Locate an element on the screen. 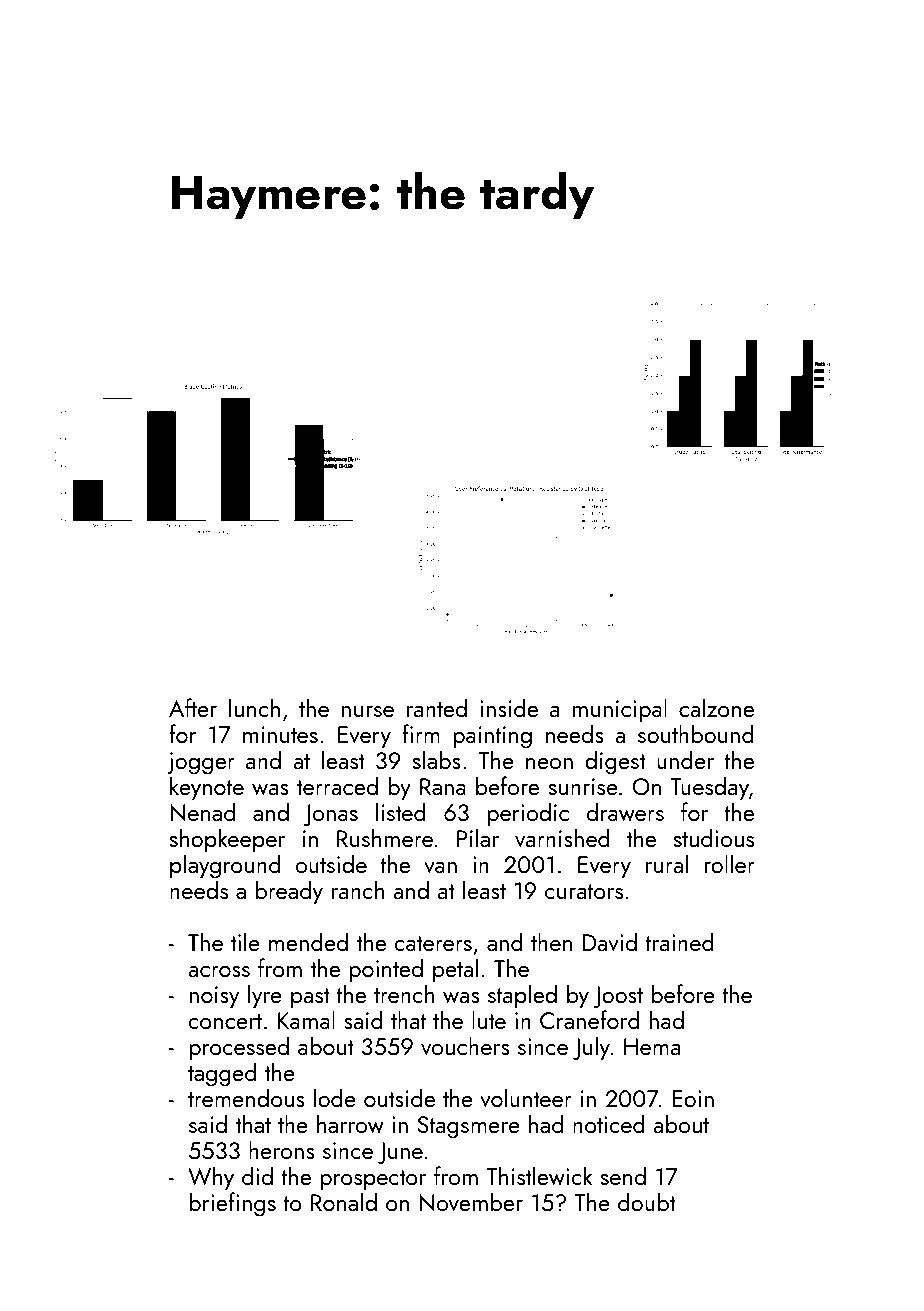  lode is located at coordinates (335, 1097).
